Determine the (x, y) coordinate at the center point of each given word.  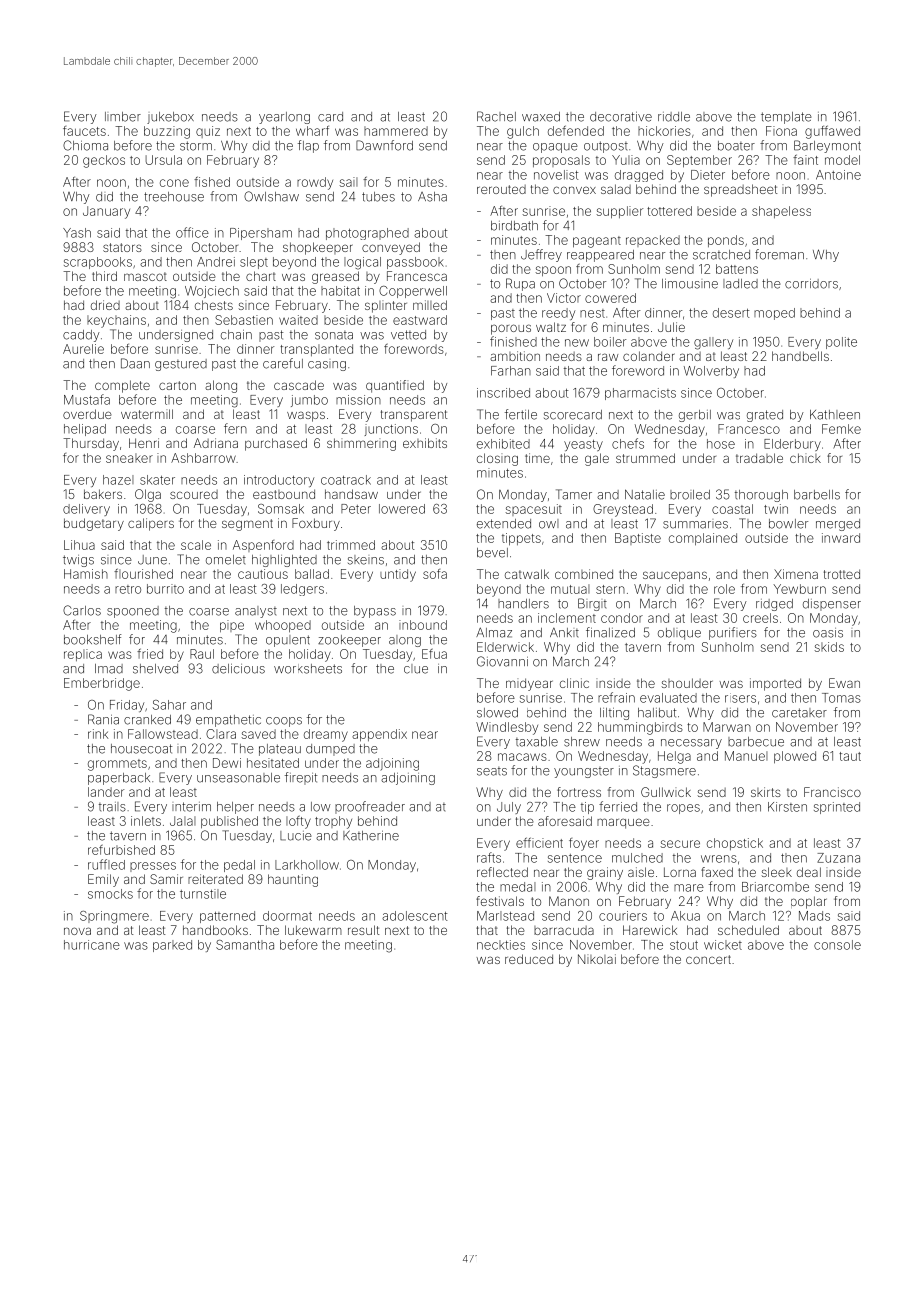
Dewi (227, 763)
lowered (402, 509)
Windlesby (507, 728)
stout (684, 945)
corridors (811, 284)
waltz (551, 327)
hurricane (92, 945)
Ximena (796, 574)
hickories (664, 131)
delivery (86, 510)
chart (261, 276)
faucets (84, 131)
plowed (795, 757)
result (363, 930)
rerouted (501, 189)
